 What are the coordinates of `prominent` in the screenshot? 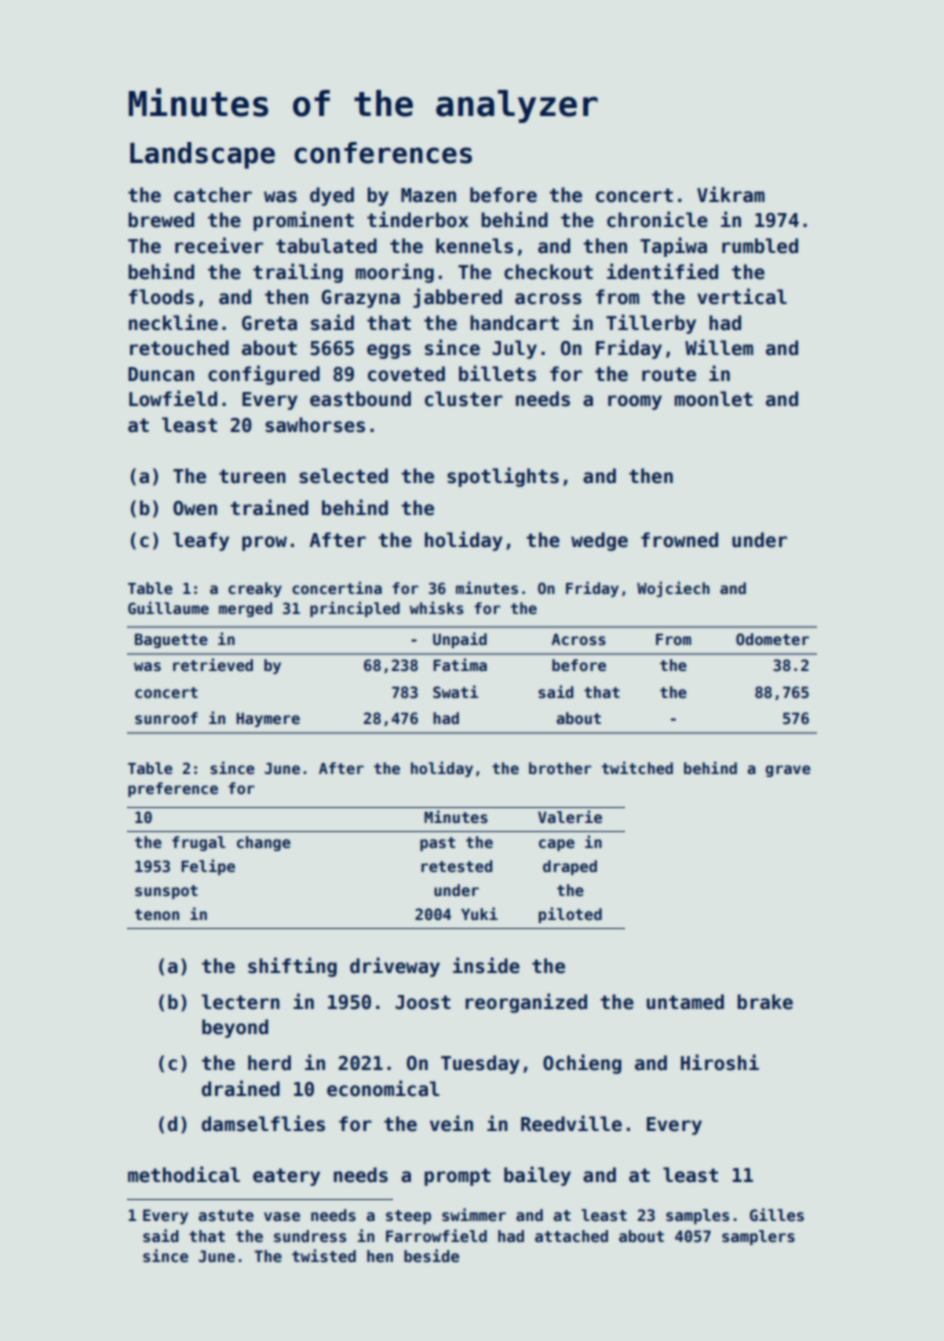 It's located at (303, 221).
